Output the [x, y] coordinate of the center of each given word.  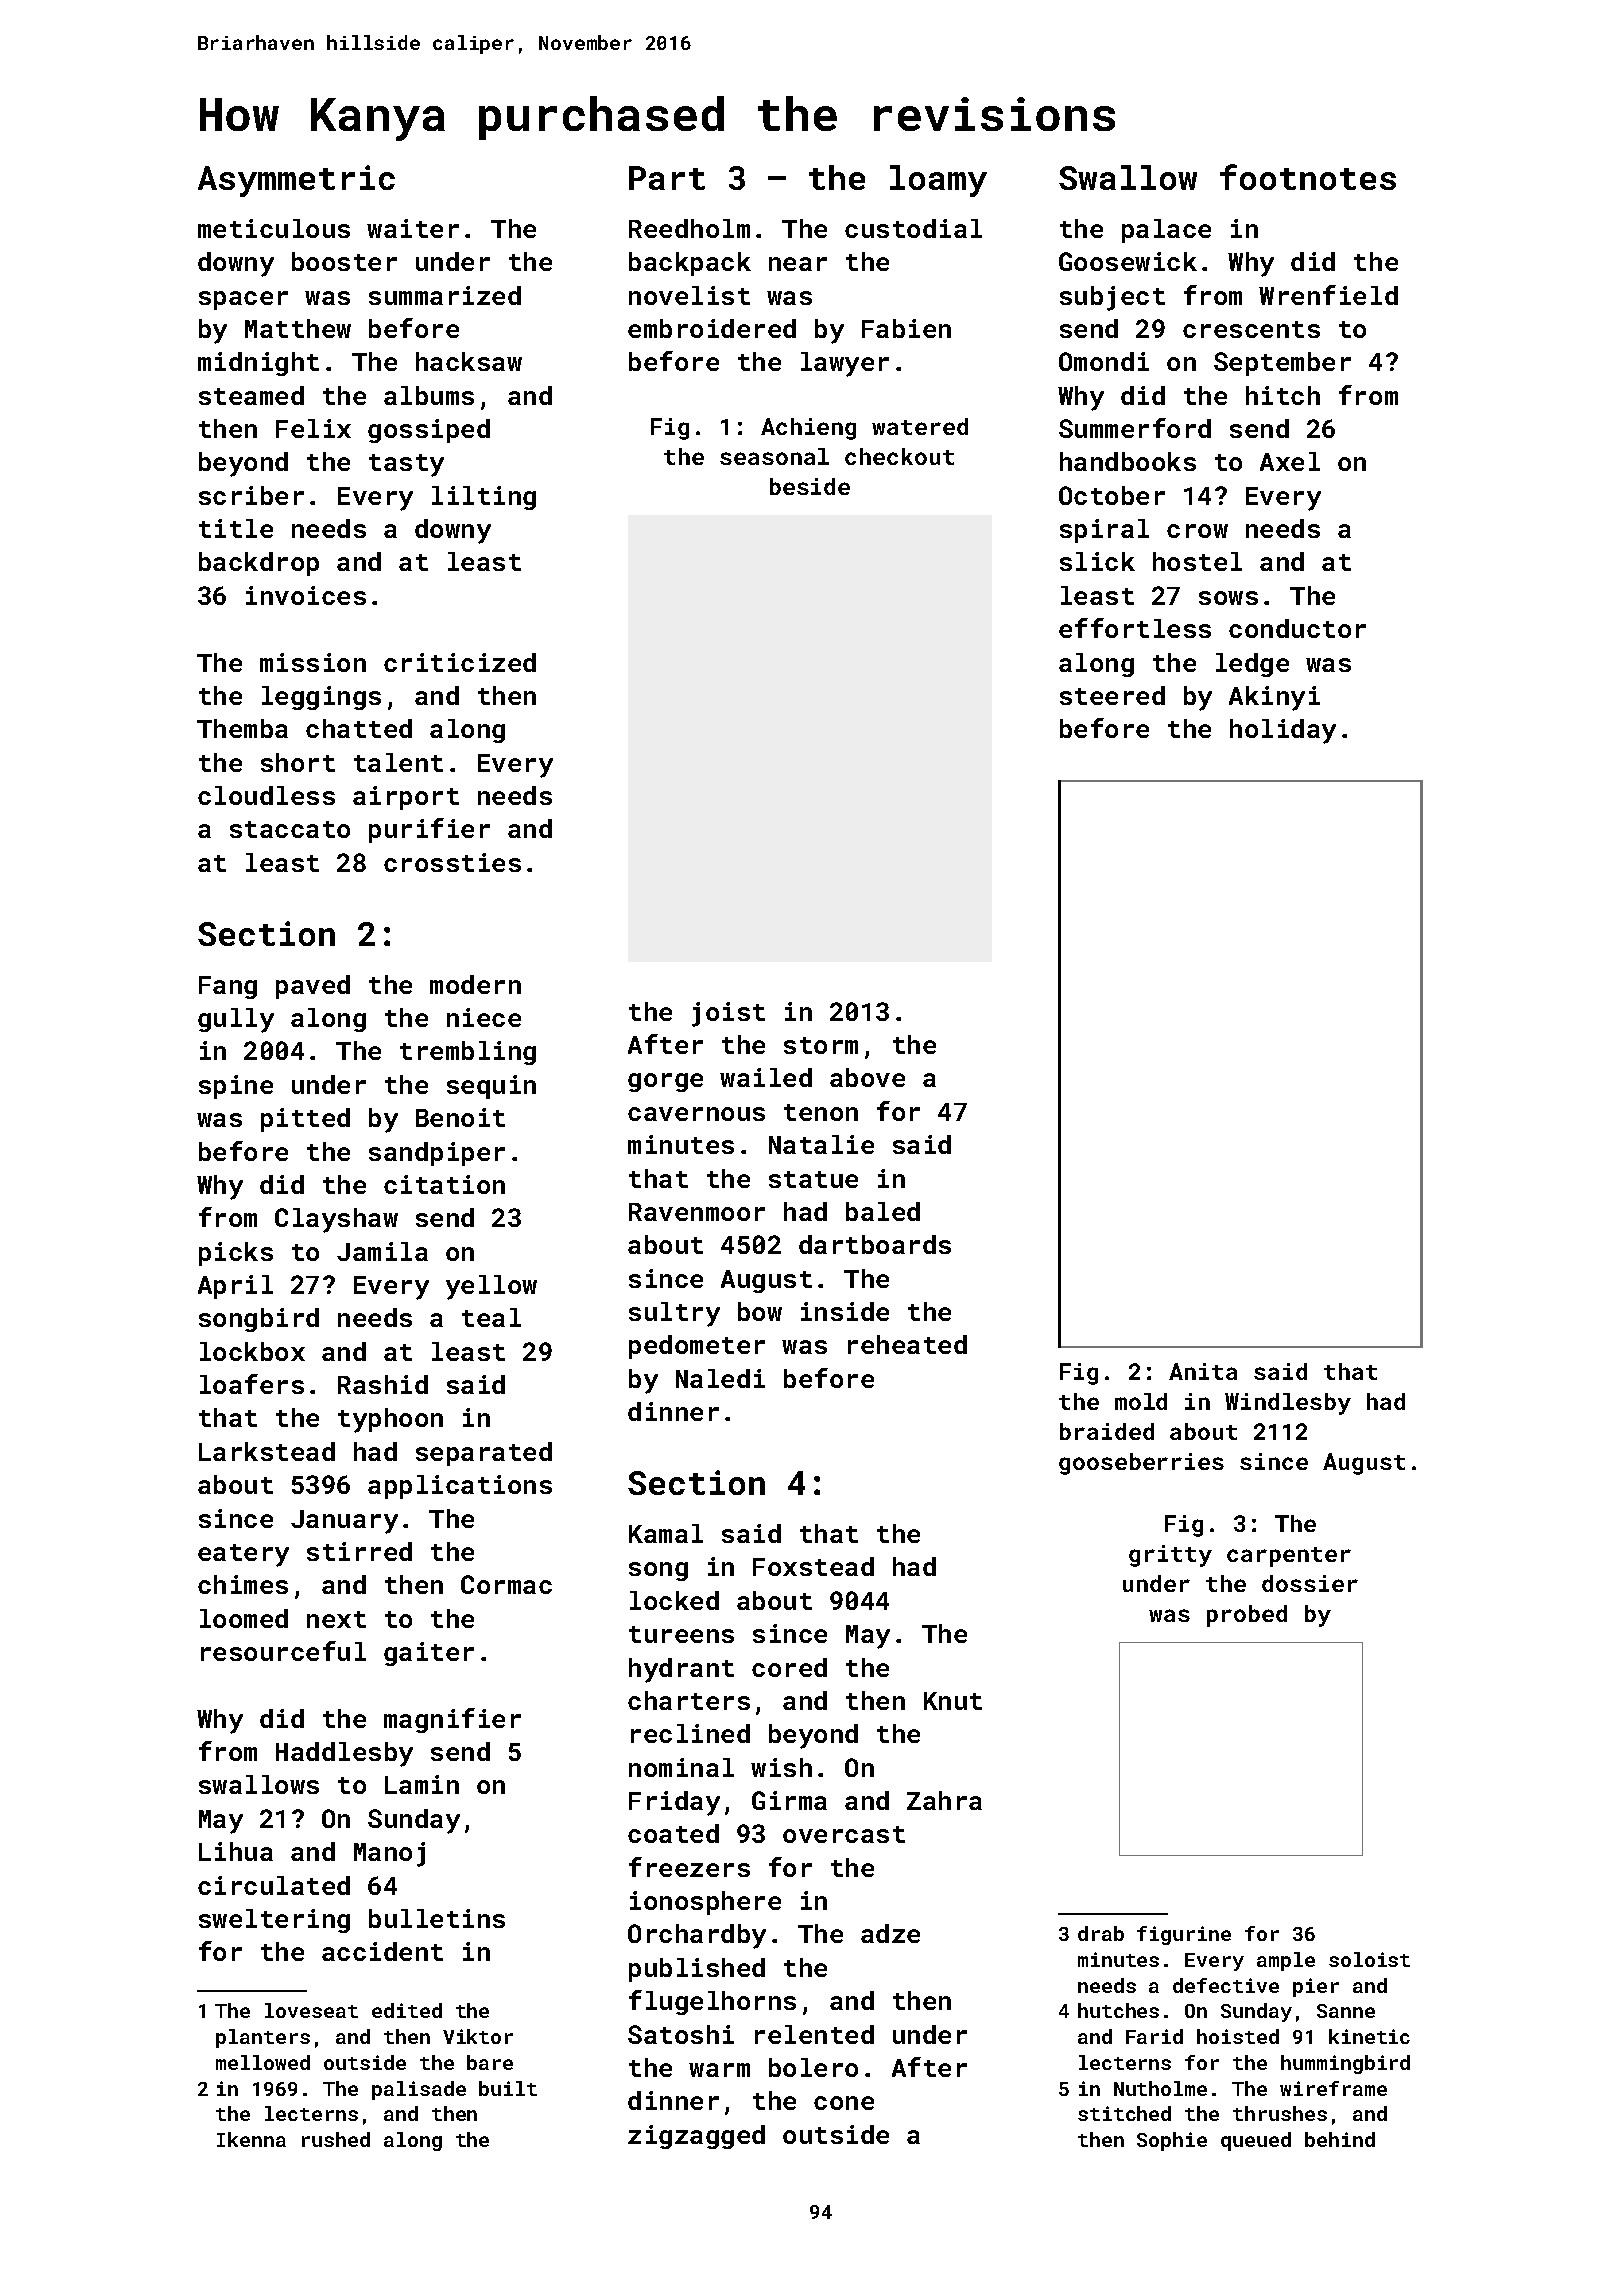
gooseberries [1141, 1464]
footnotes [1308, 177]
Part [667, 178]
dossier [1310, 1583]
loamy [938, 181]
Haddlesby [344, 1754]
